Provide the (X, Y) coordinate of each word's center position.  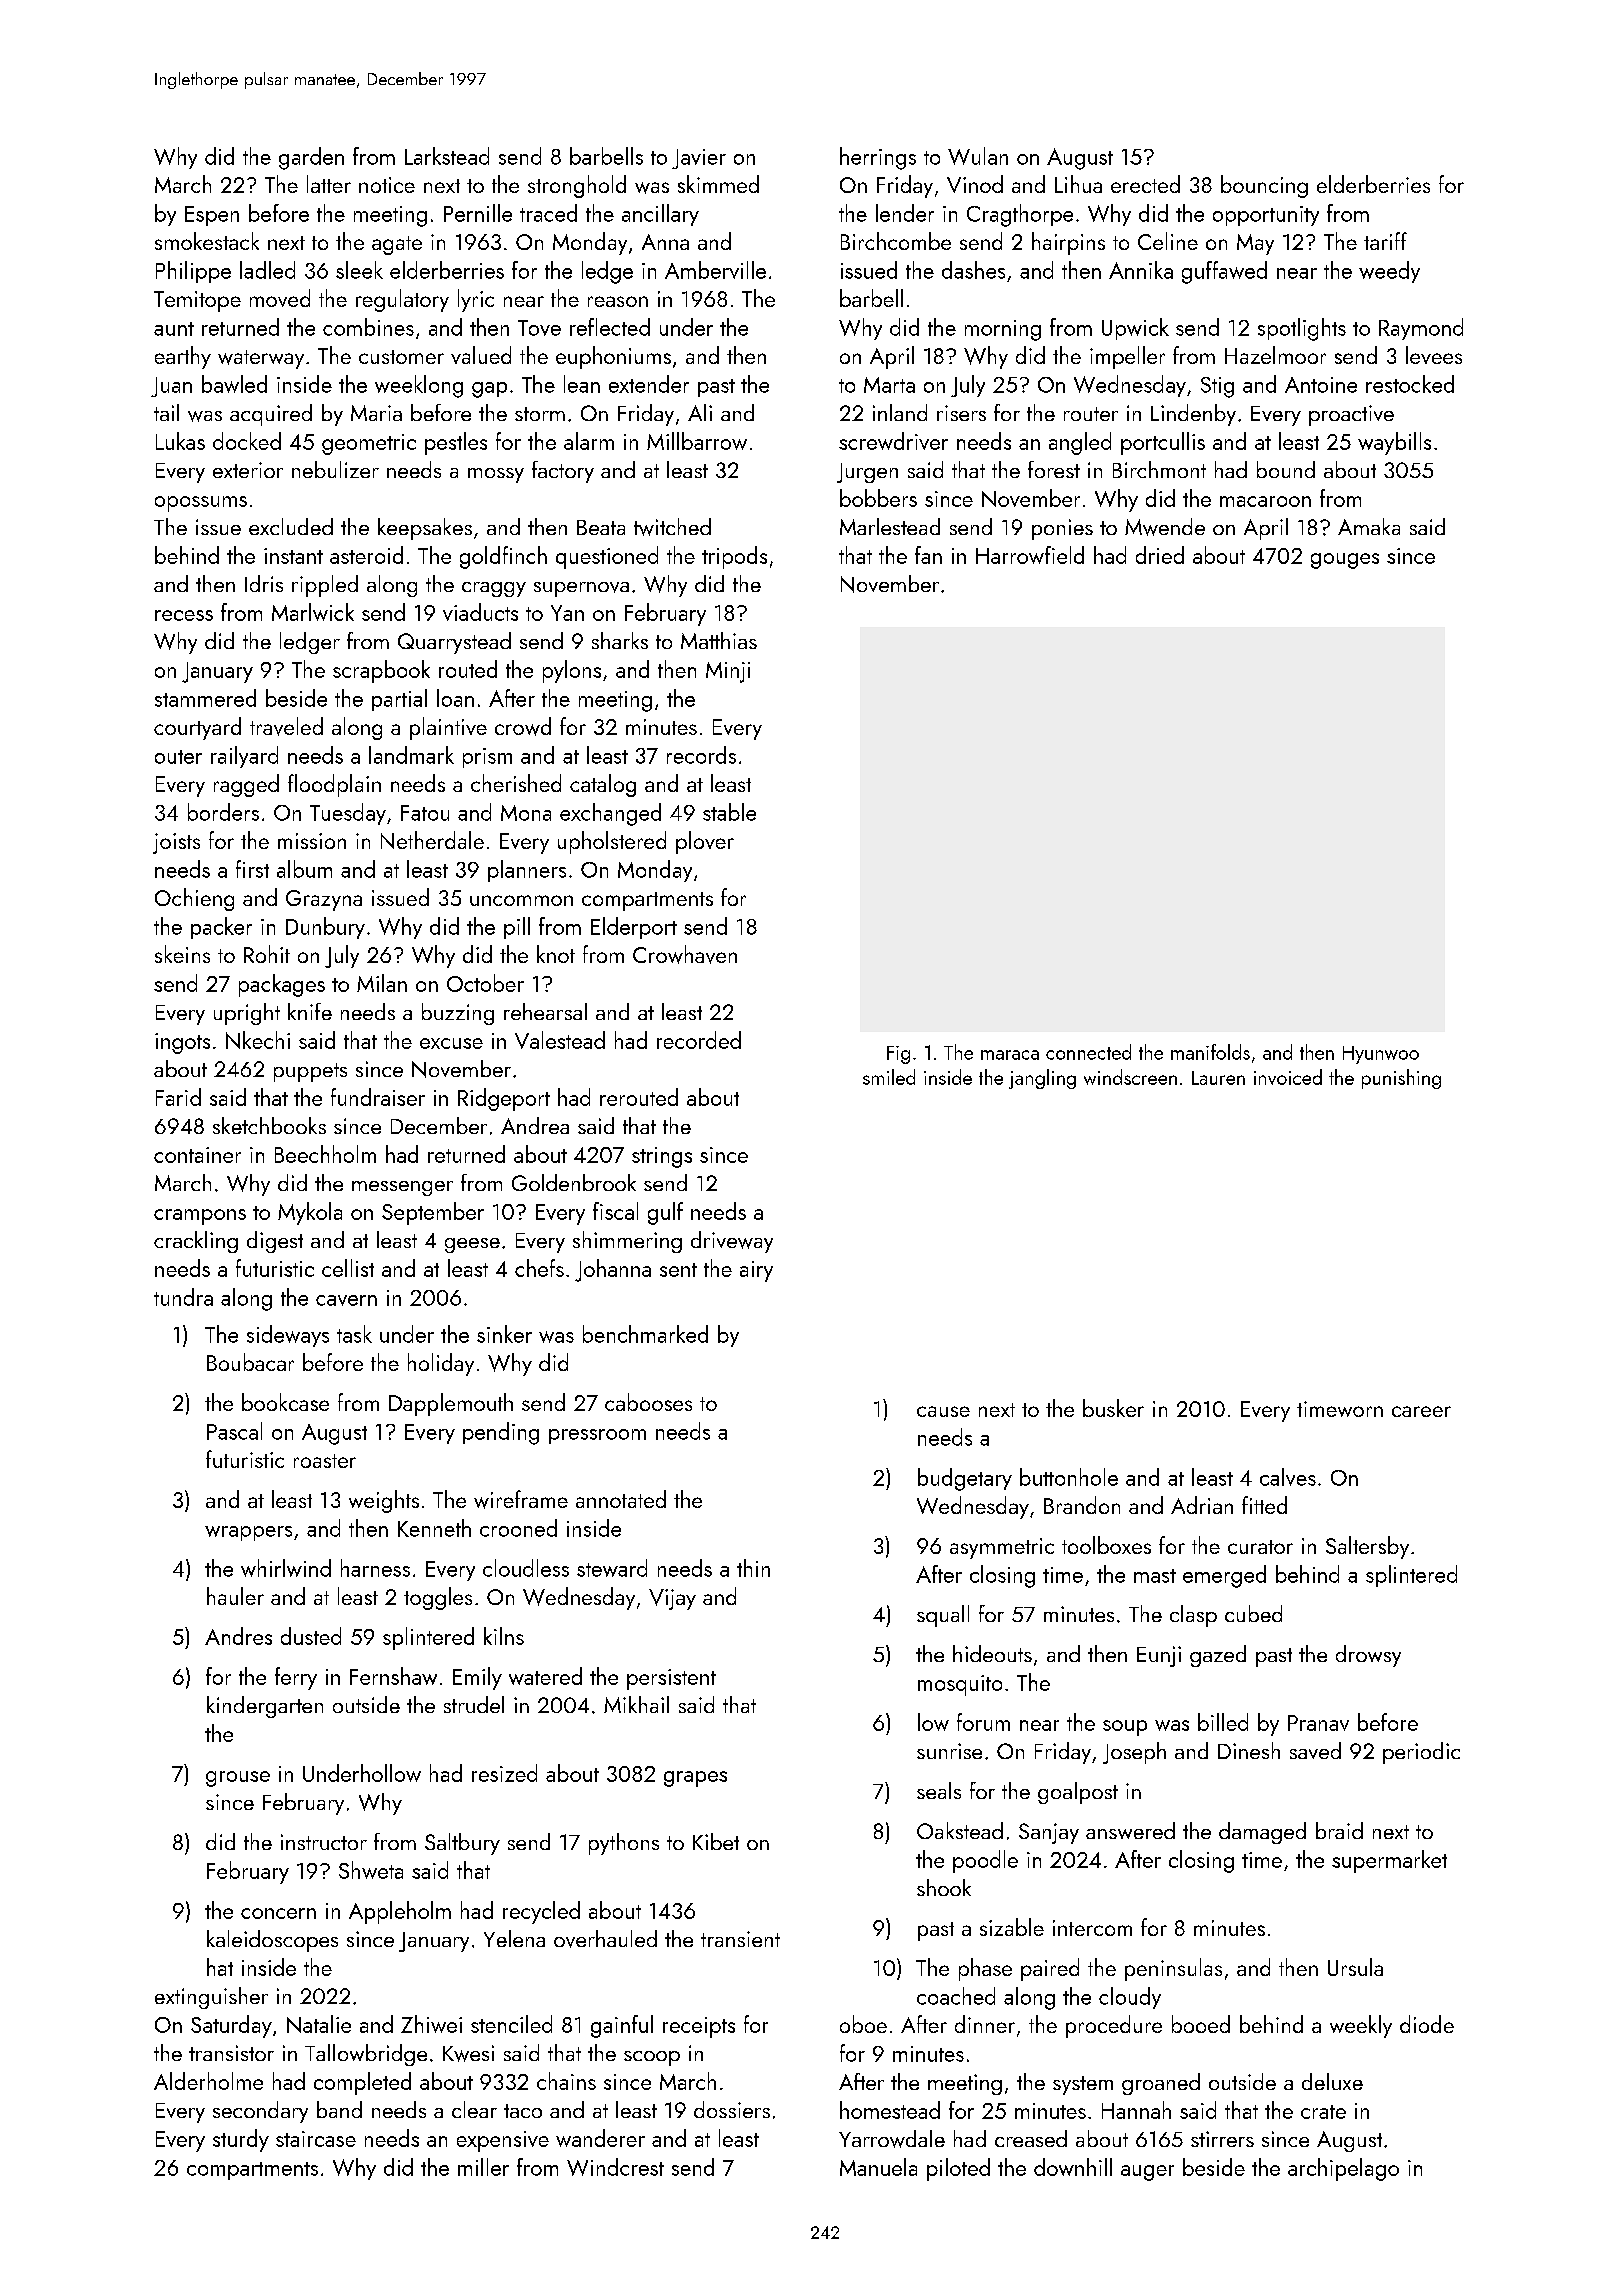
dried (1160, 555)
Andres (238, 1636)
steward (612, 1568)
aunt (174, 329)
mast (1155, 1576)
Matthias (719, 640)
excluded (291, 526)
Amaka (1369, 526)
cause (943, 1411)
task (354, 1334)
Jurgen (867, 473)
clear (474, 2109)
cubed (1253, 1613)
